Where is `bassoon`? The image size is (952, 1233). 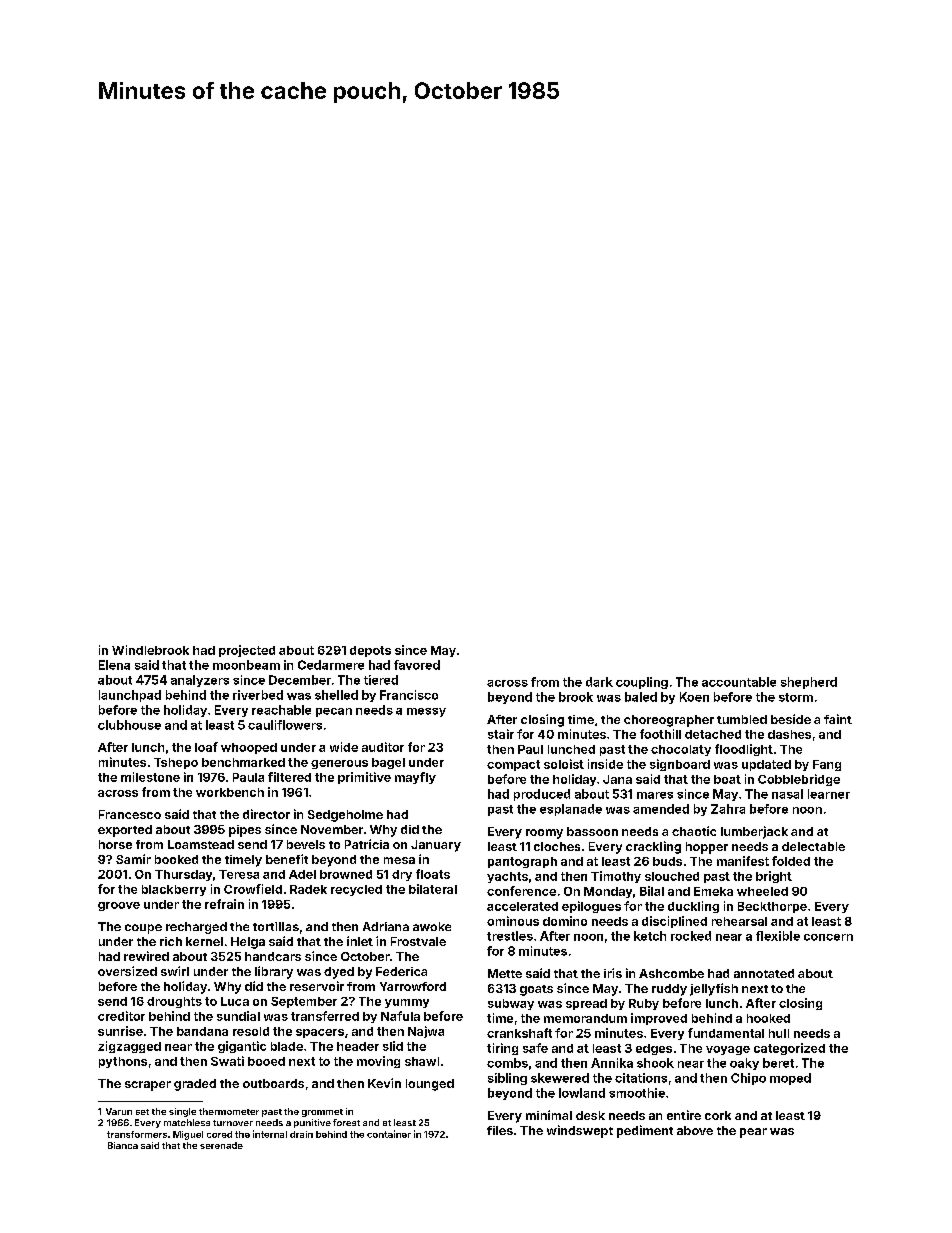 bassoon is located at coordinates (592, 831).
